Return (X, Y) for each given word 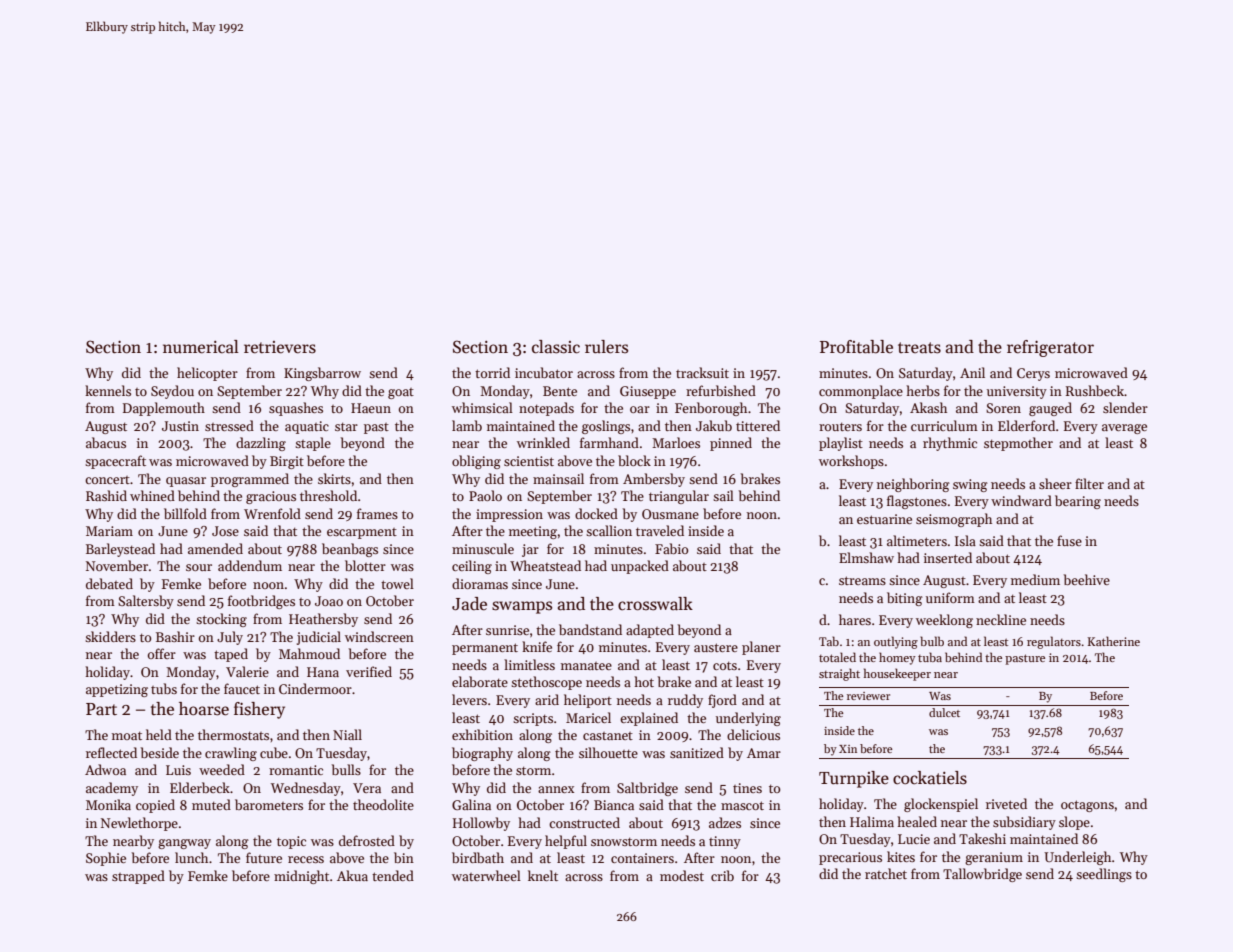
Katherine (1114, 641)
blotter (365, 565)
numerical (201, 347)
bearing (1078, 502)
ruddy (685, 701)
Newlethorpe (139, 824)
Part (101, 709)
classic (556, 347)
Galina (471, 804)
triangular (679, 497)
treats (919, 348)
